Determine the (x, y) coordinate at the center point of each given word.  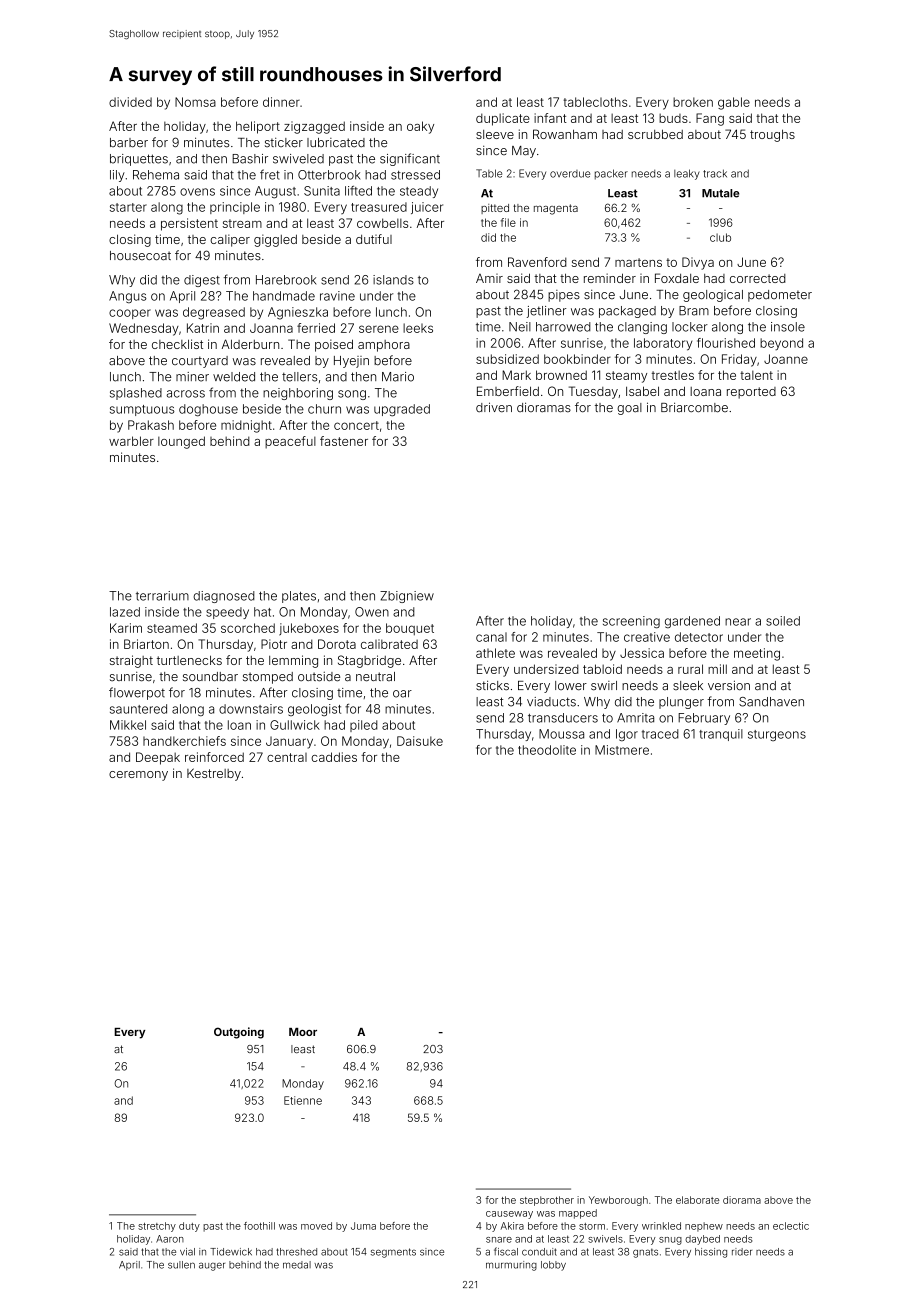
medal (297, 1265)
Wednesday (144, 329)
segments (393, 1253)
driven (494, 407)
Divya (698, 263)
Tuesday (593, 392)
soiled (783, 621)
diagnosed (224, 597)
